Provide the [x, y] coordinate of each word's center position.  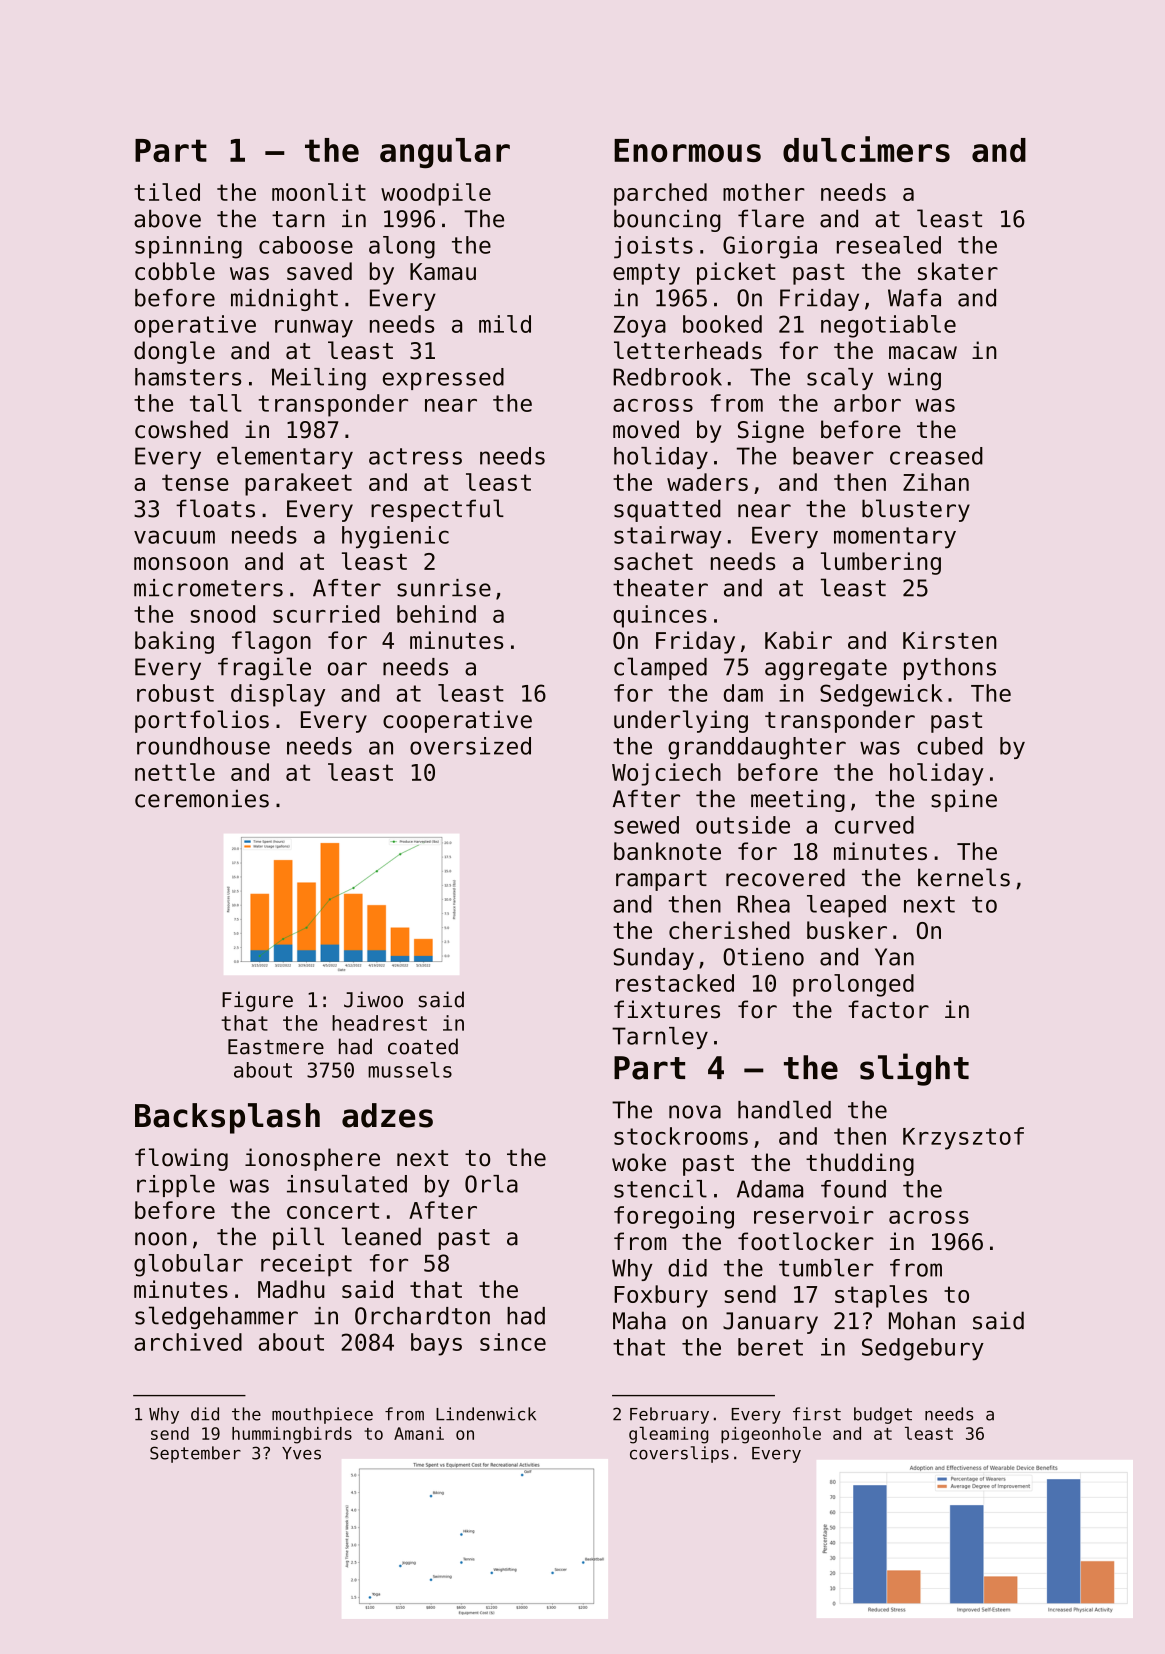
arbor [867, 403]
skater [958, 271]
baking [174, 642]
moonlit [319, 192]
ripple [176, 1186]
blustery [916, 510]
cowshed [181, 429]
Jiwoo [373, 999]
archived [188, 1342]
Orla [491, 1184]
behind [436, 614]
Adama [770, 1189]
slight [914, 1069]
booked [722, 324]
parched [660, 194]
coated [423, 1046]
